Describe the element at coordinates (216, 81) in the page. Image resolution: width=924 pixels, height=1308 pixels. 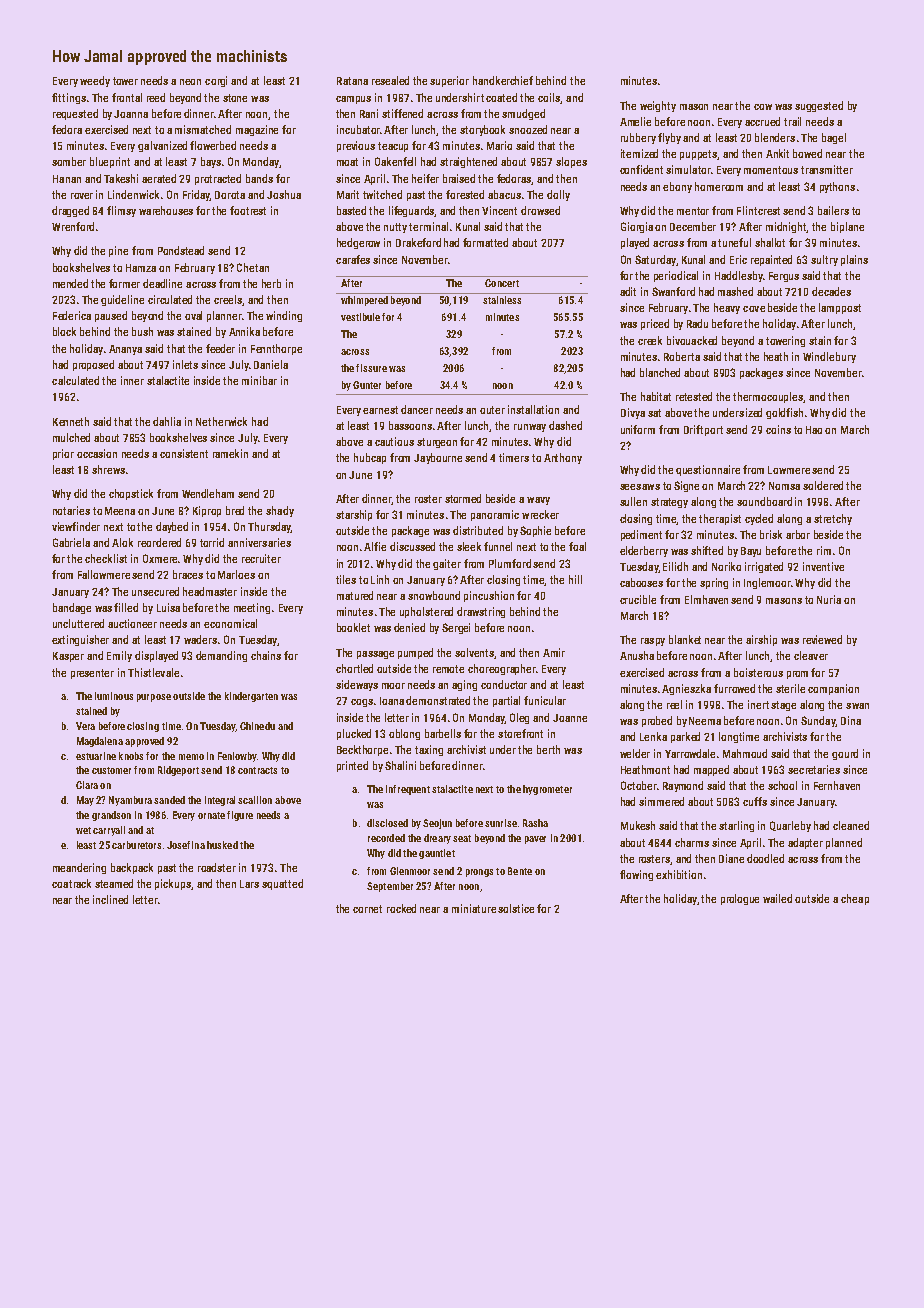
I see `corgi` at that location.
